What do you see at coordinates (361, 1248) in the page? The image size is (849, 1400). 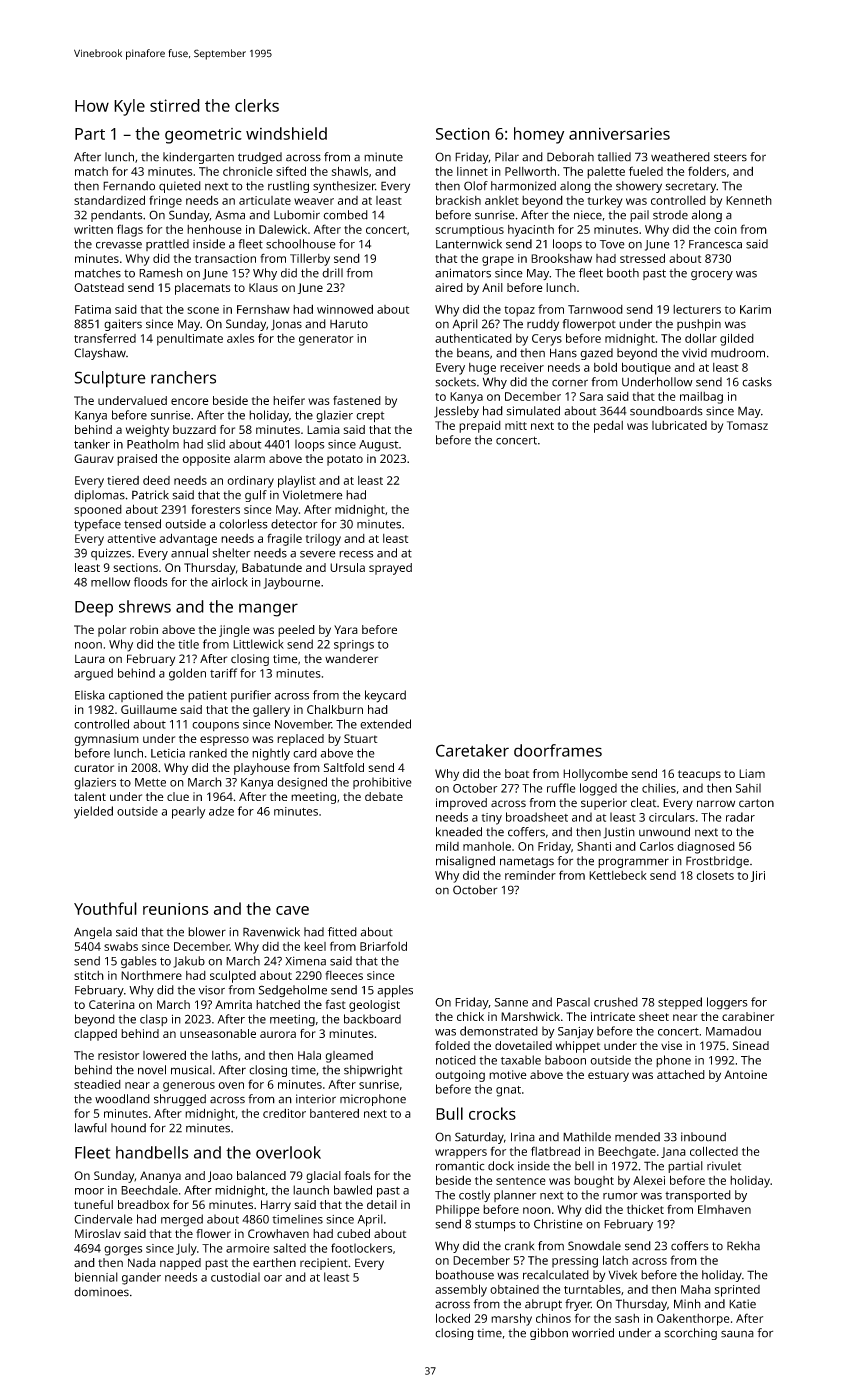 I see `footlockers` at bounding box center [361, 1248].
